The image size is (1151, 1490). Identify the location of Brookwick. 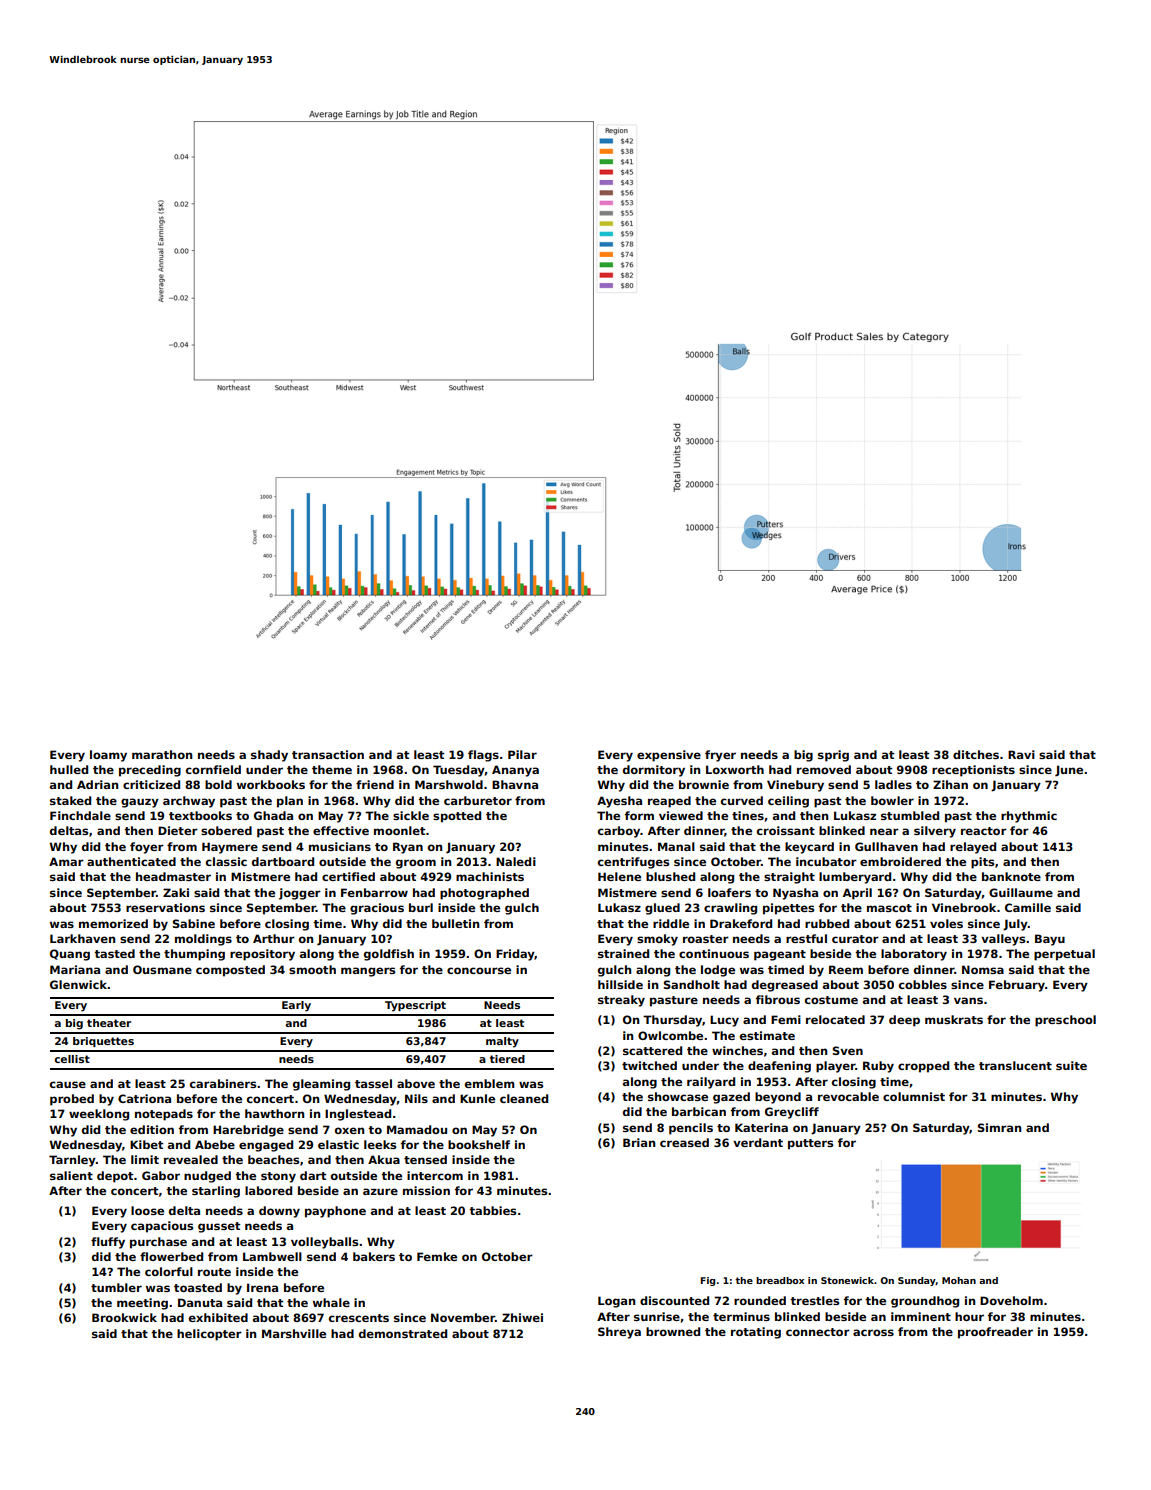
(124, 1317).
